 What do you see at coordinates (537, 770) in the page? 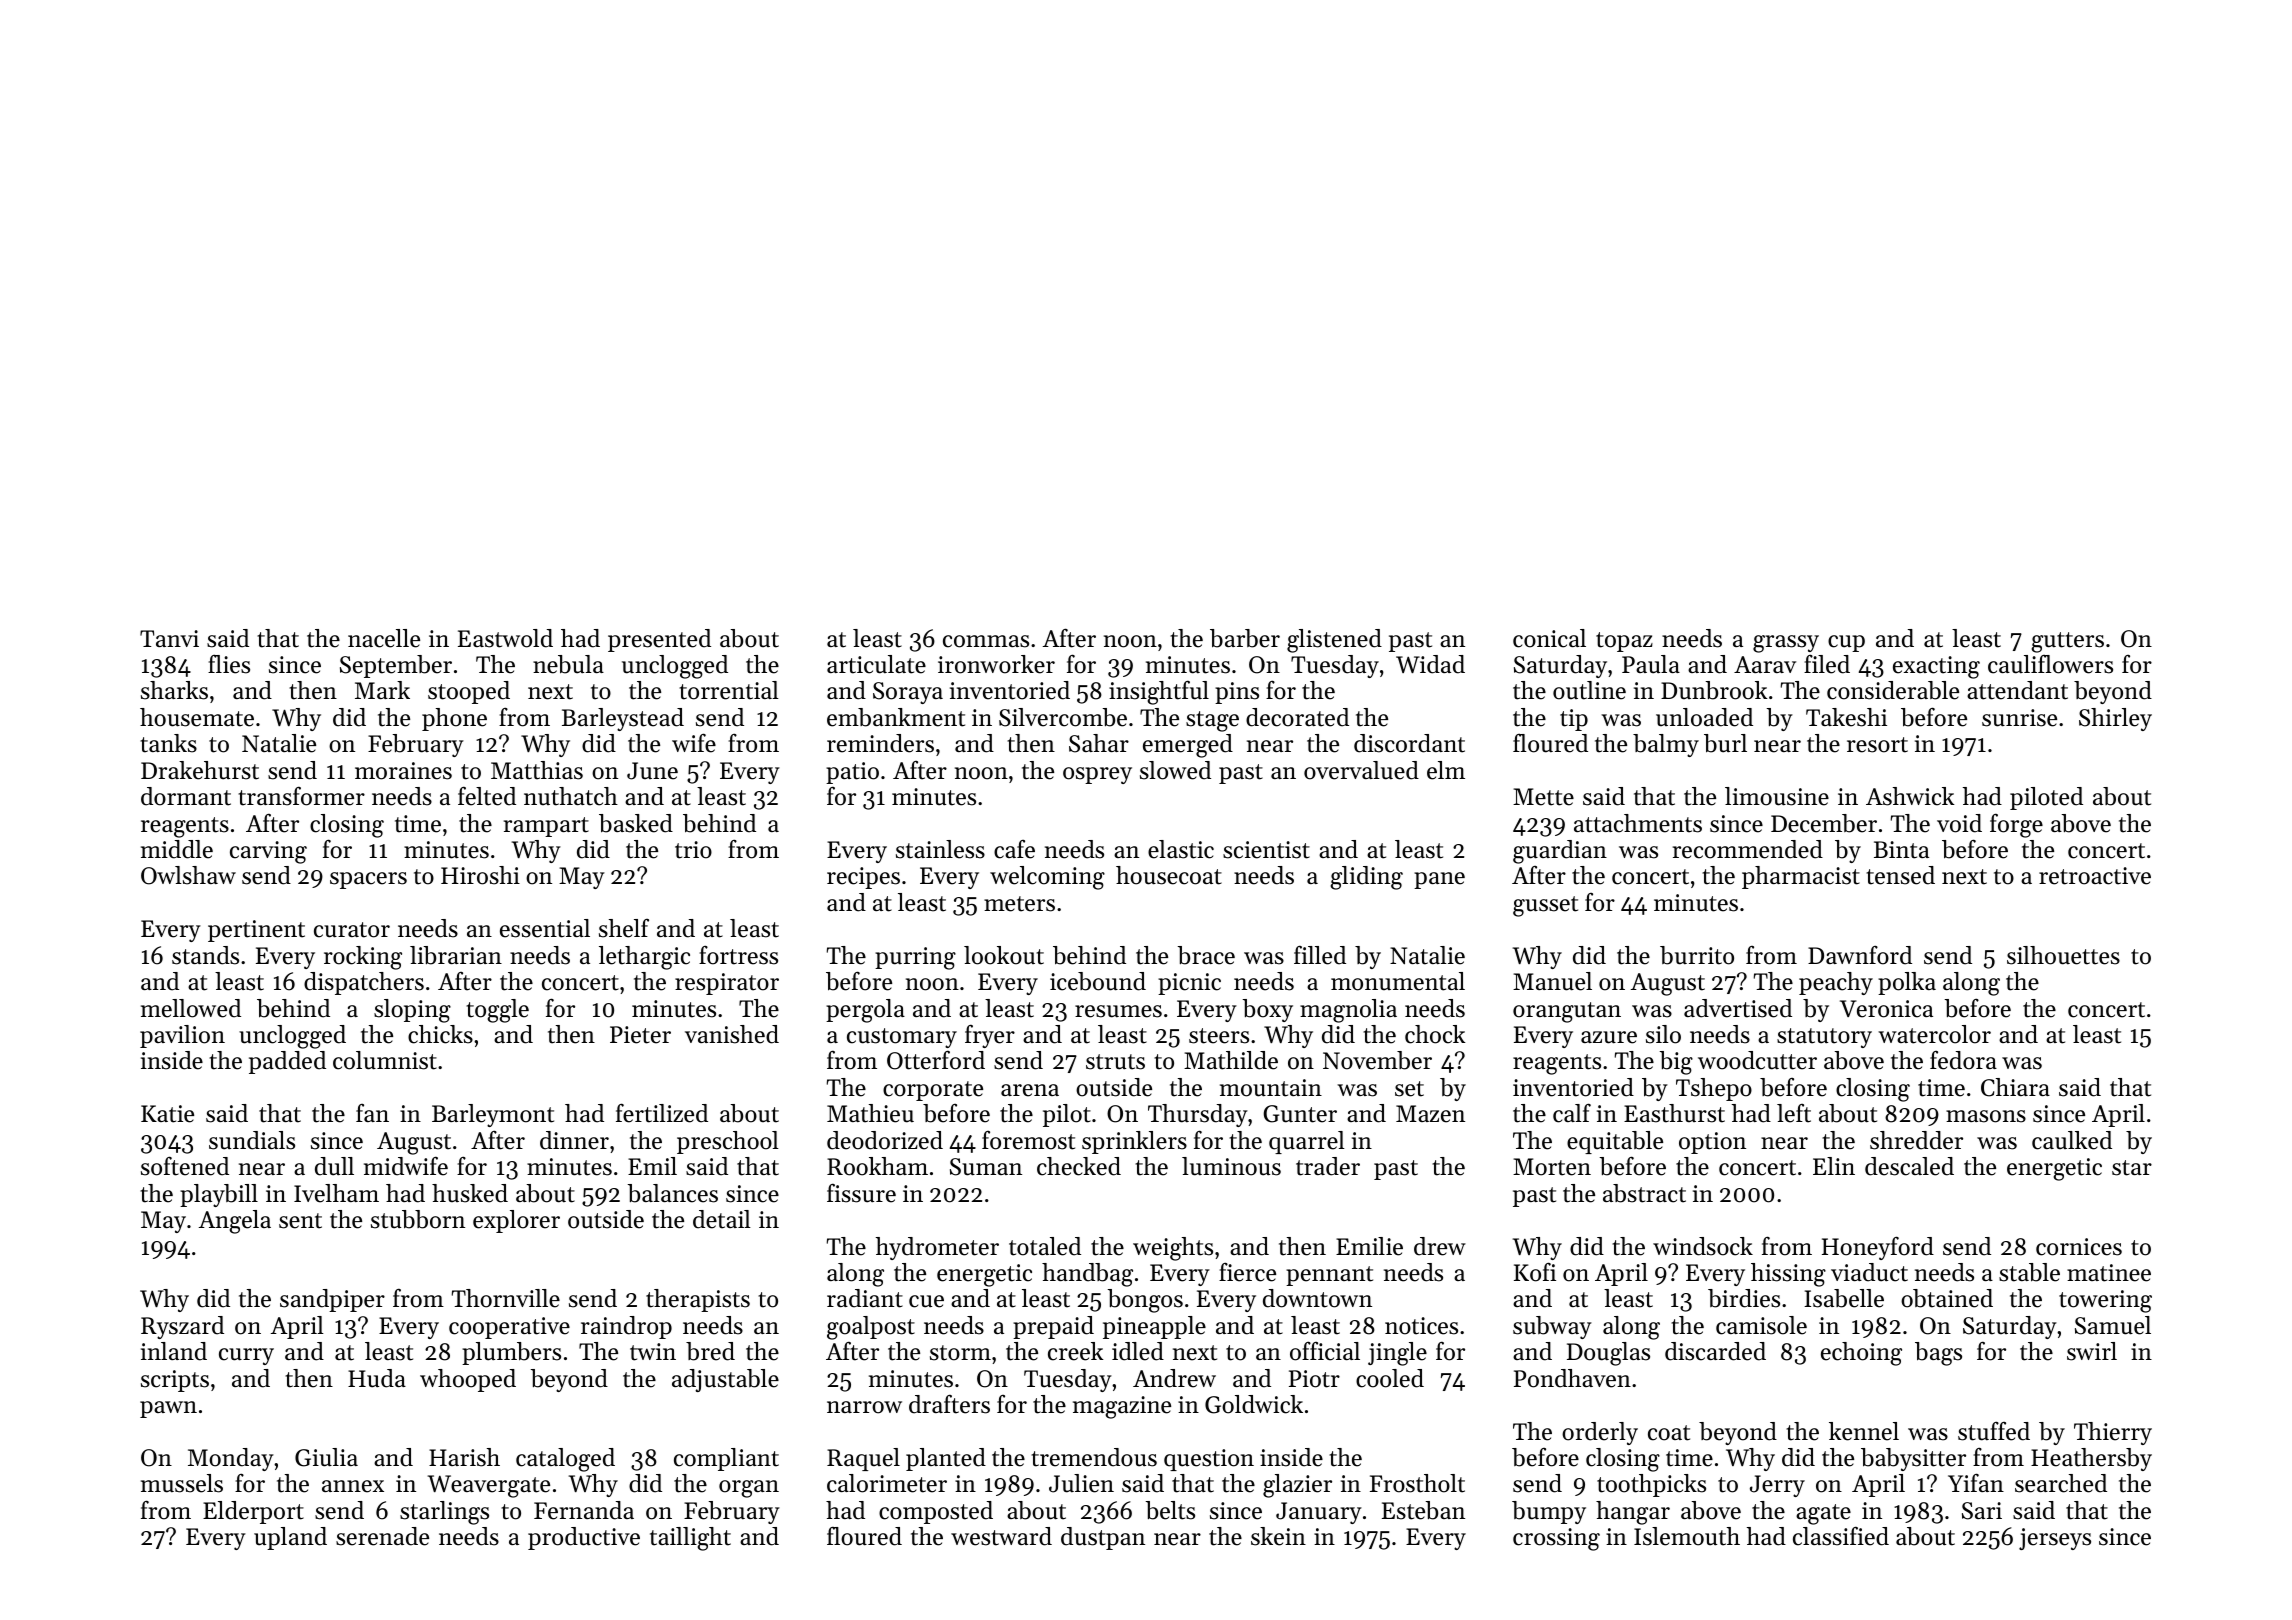
I see `Matthias` at bounding box center [537, 770].
